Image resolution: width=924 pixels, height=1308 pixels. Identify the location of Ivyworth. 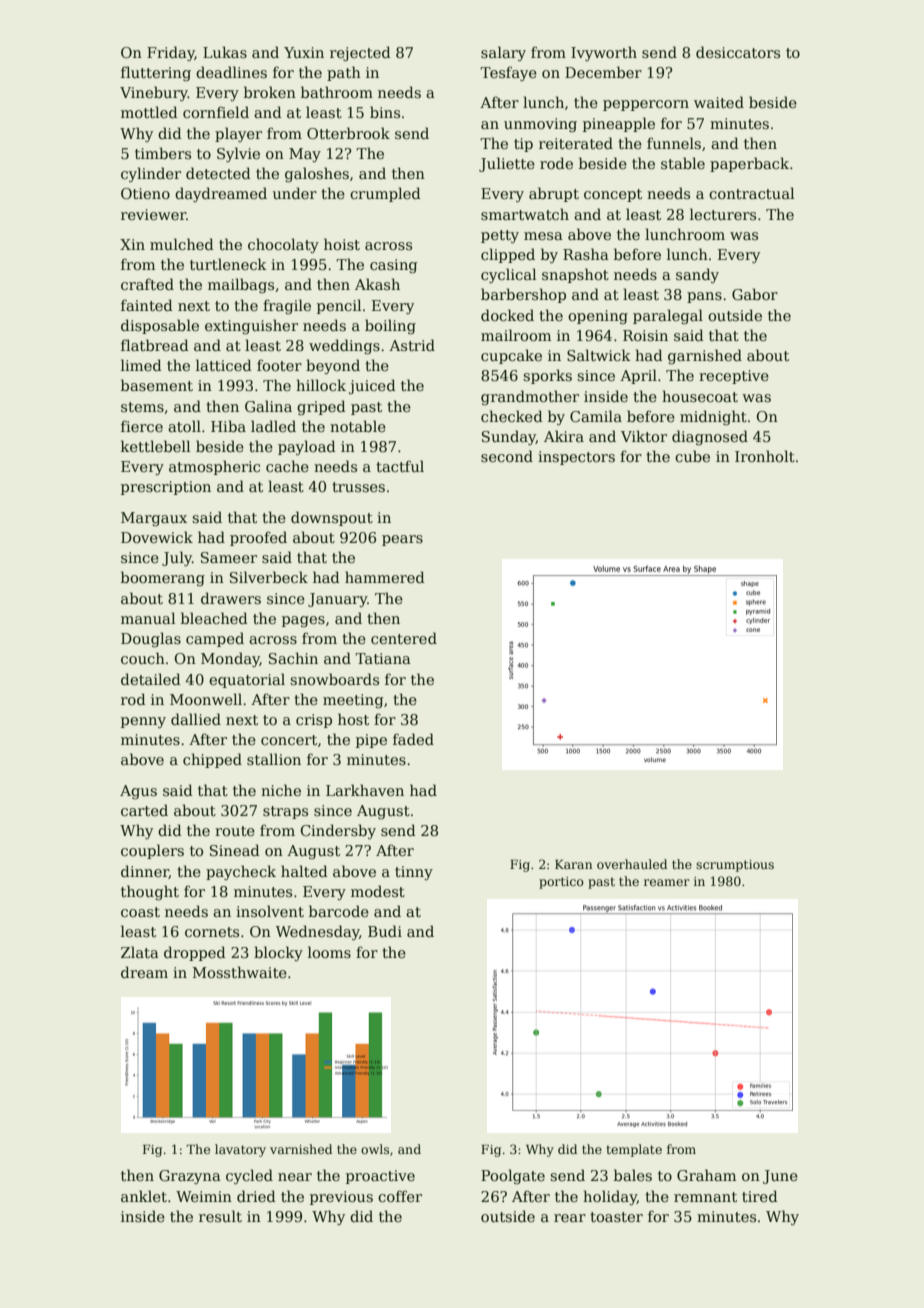
(604, 53).
